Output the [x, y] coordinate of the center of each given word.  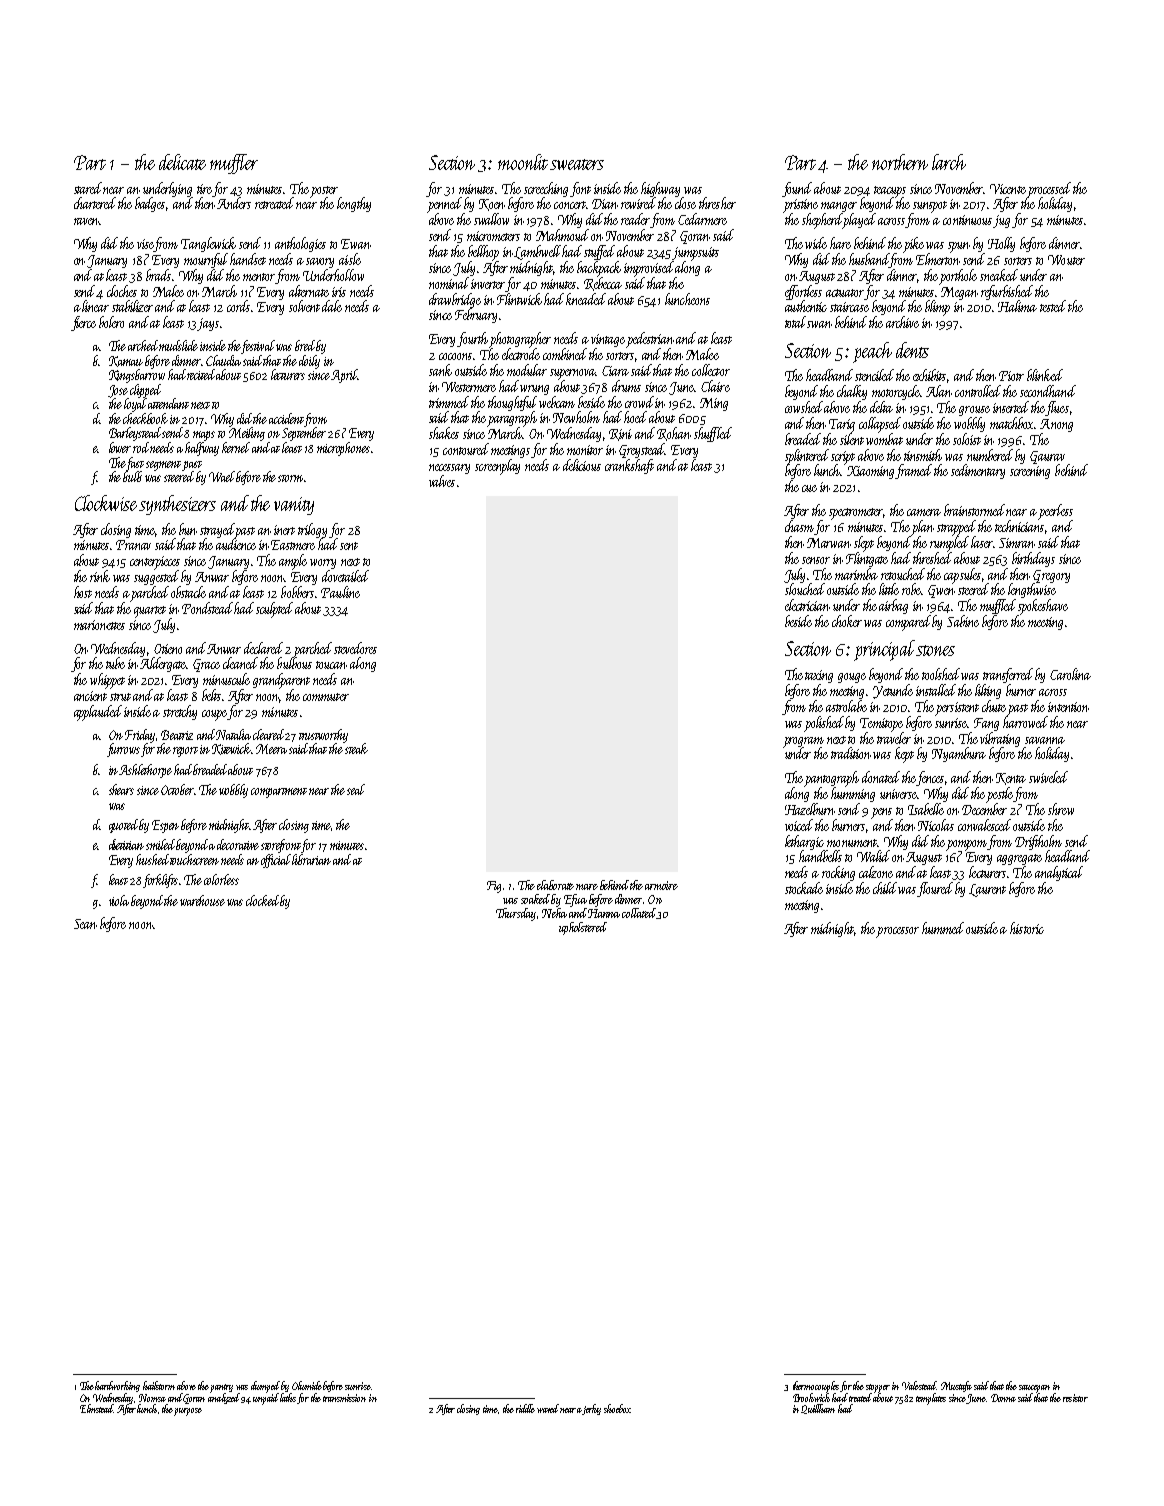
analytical [1059, 873]
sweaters [577, 164]
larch [949, 162]
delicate [182, 162]
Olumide [307, 1385]
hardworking [118, 1386]
